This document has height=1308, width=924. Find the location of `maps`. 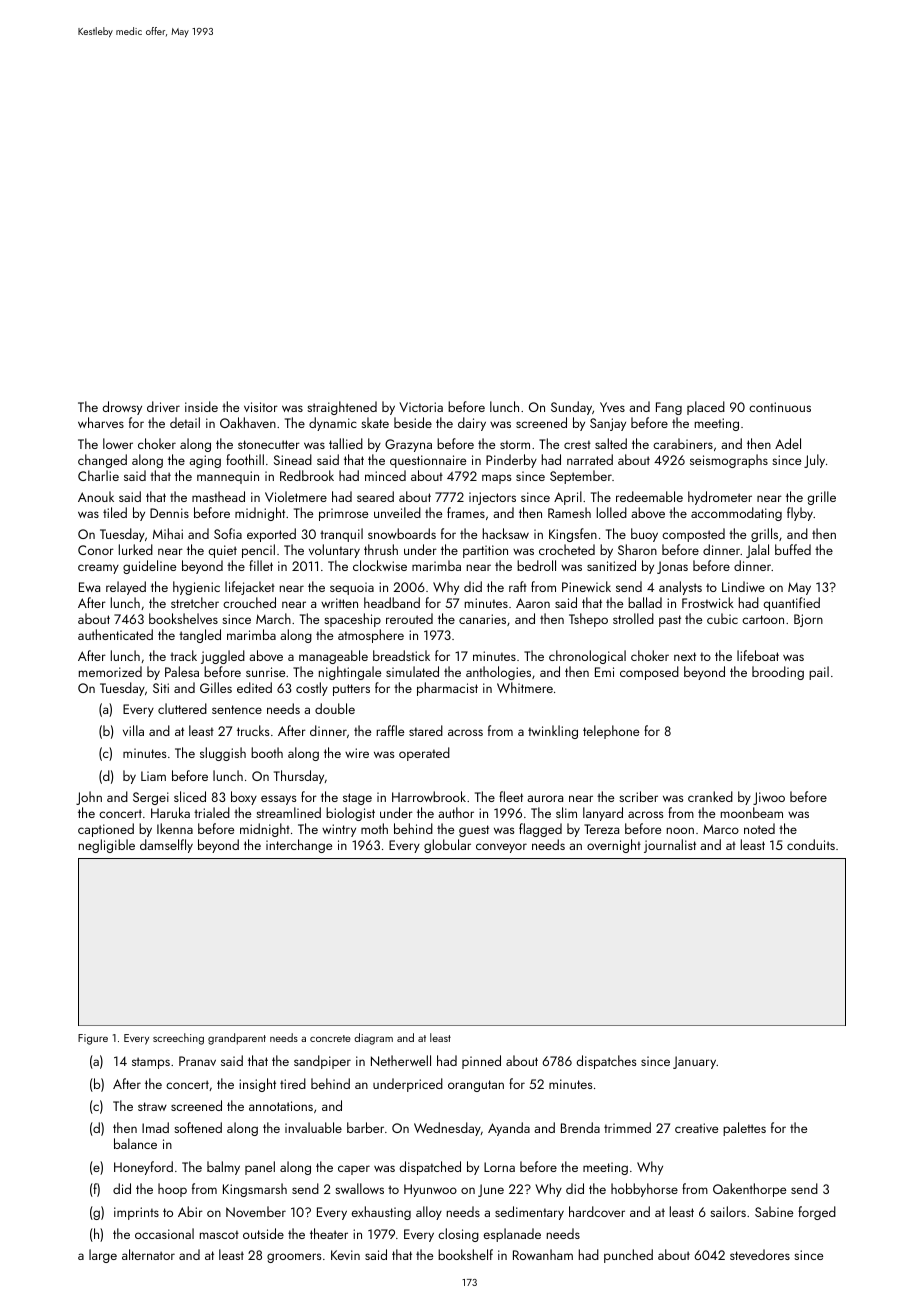

maps is located at coordinates (497, 479).
